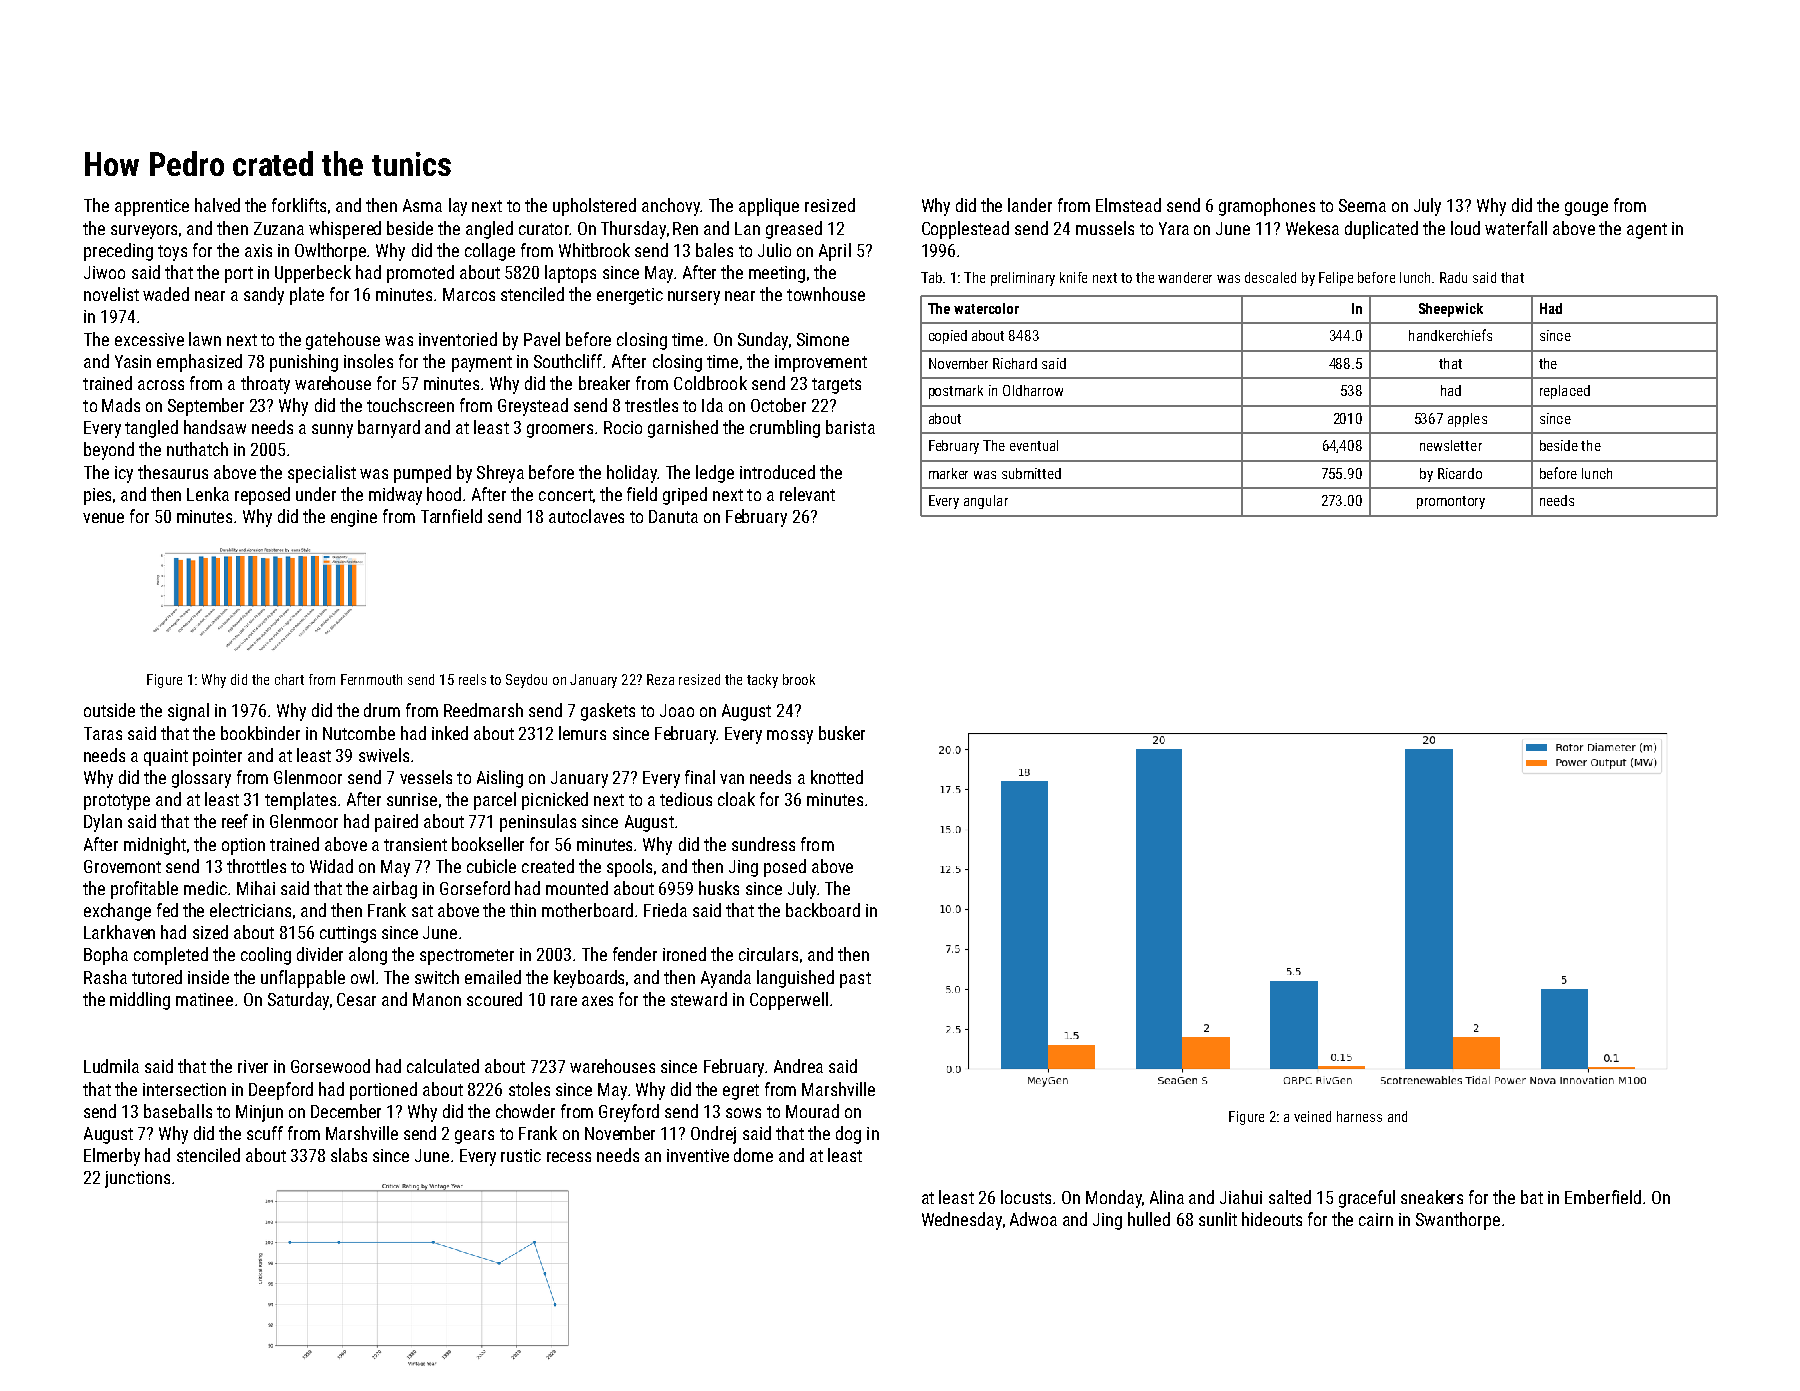  What do you see at coordinates (794, 230) in the screenshot?
I see `greased` at bounding box center [794, 230].
